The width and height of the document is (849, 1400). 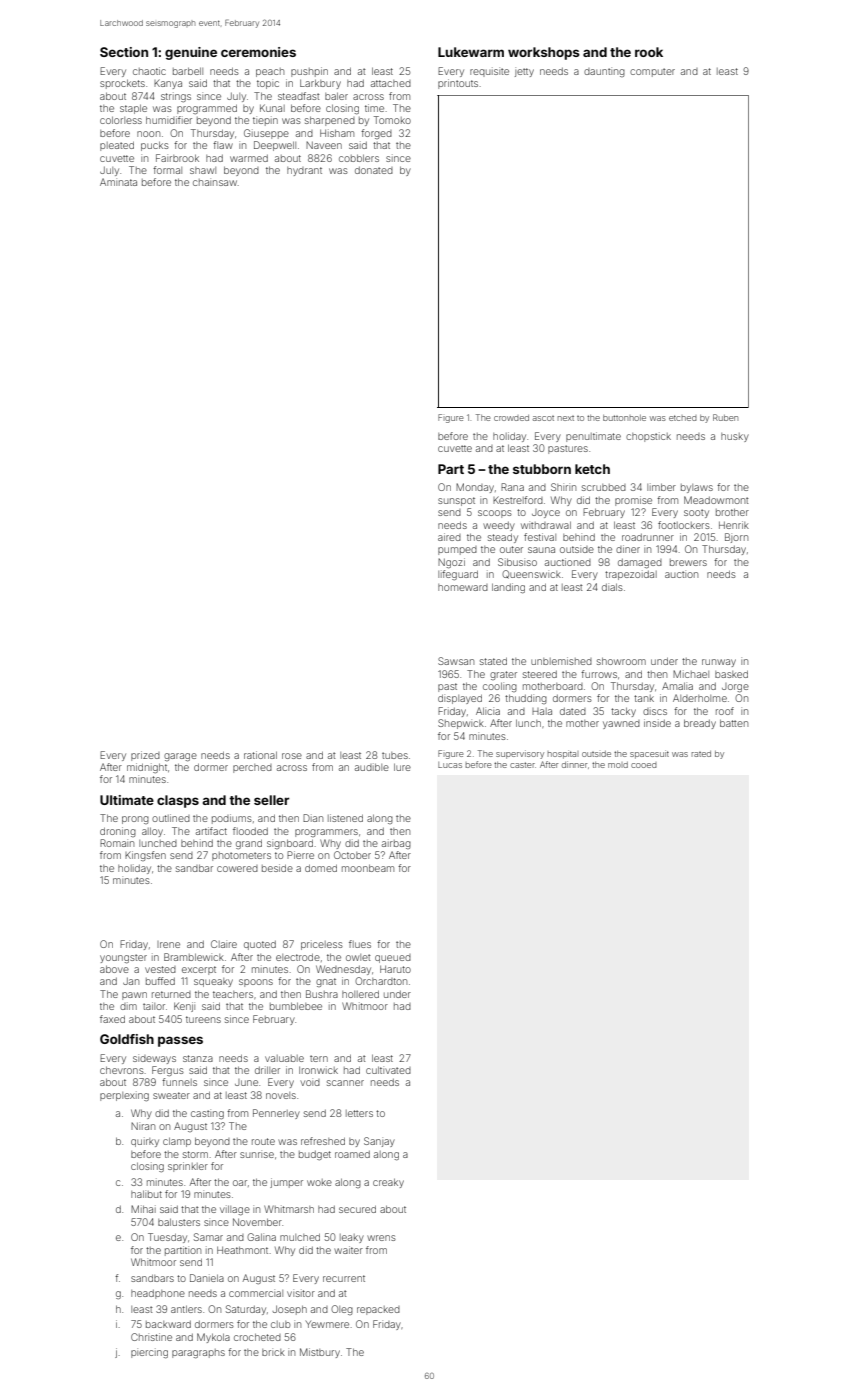 I want to click on formal, so click(x=167, y=170).
